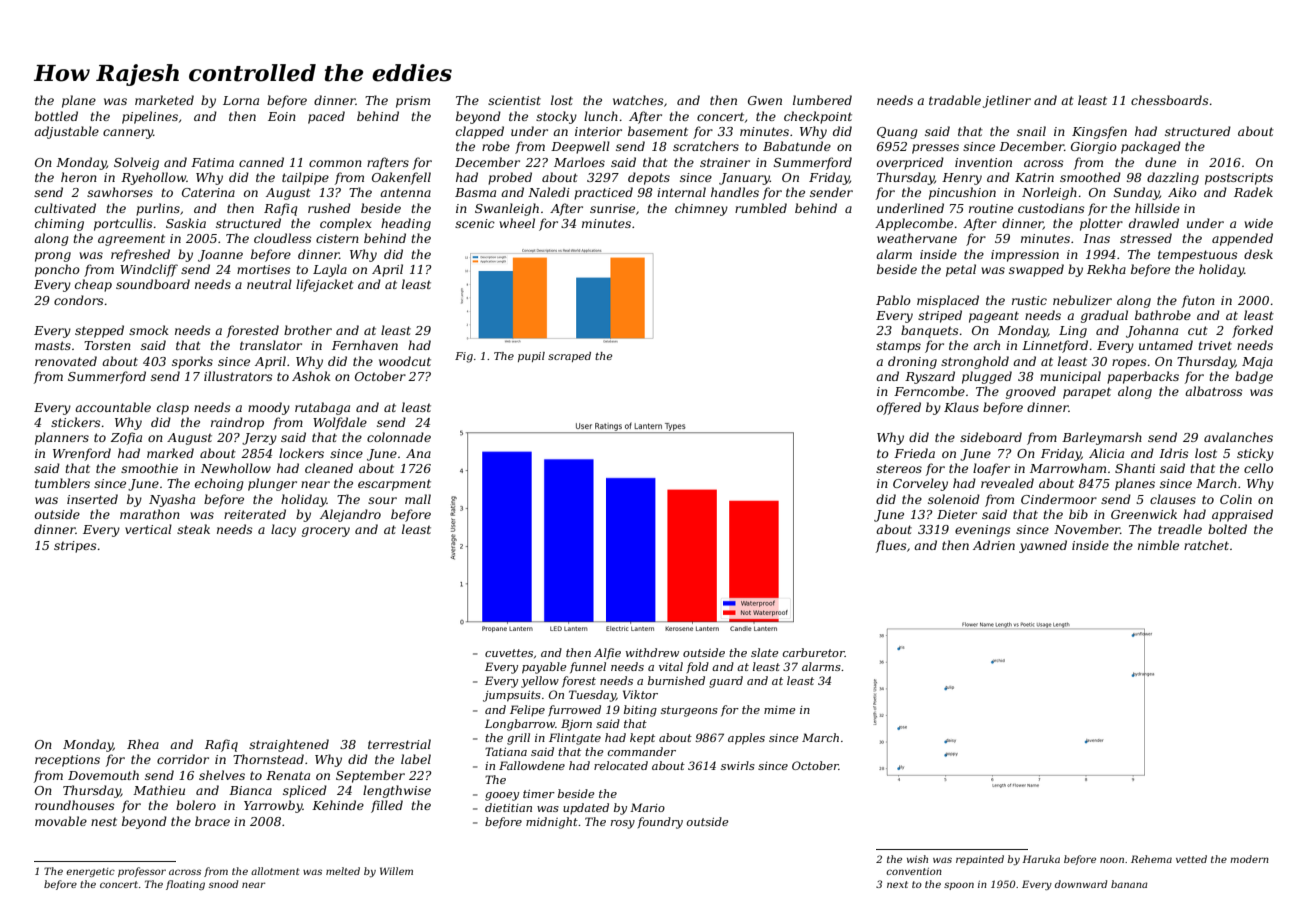  What do you see at coordinates (219, 484) in the image?
I see `echoing` at bounding box center [219, 484].
